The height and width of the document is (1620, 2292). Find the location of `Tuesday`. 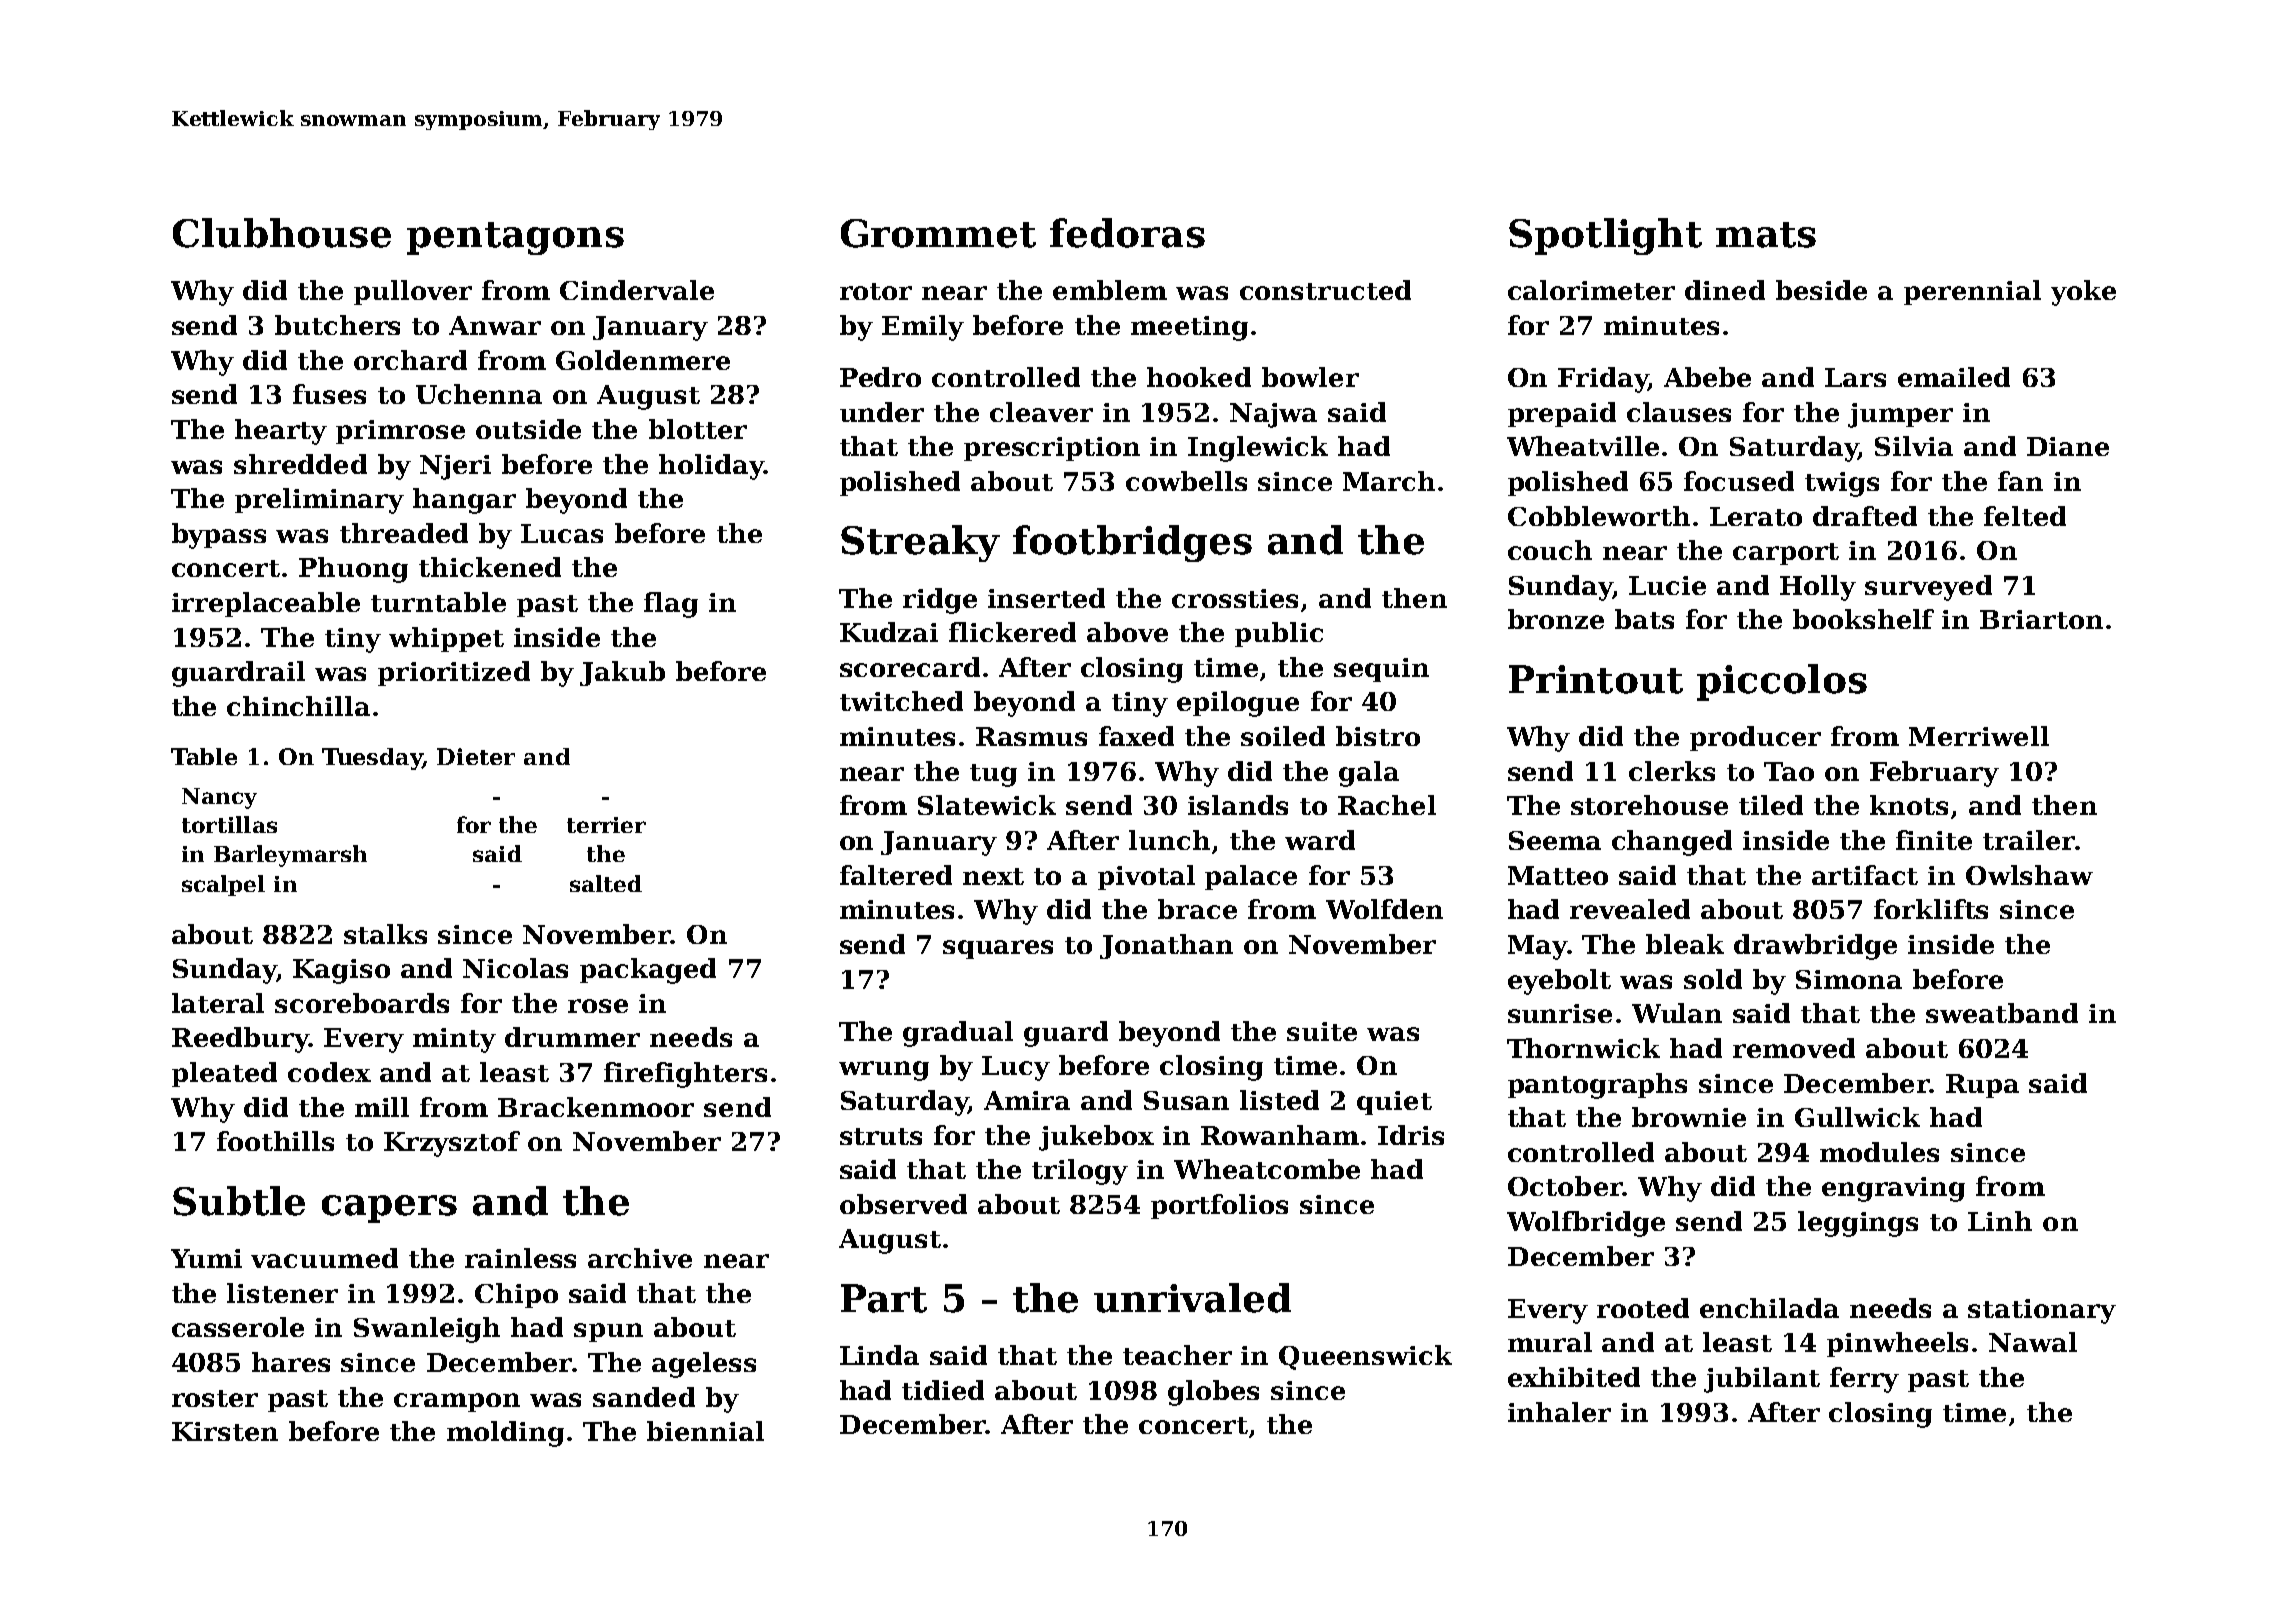

Tuesday is located at coordinates (372, 759).
